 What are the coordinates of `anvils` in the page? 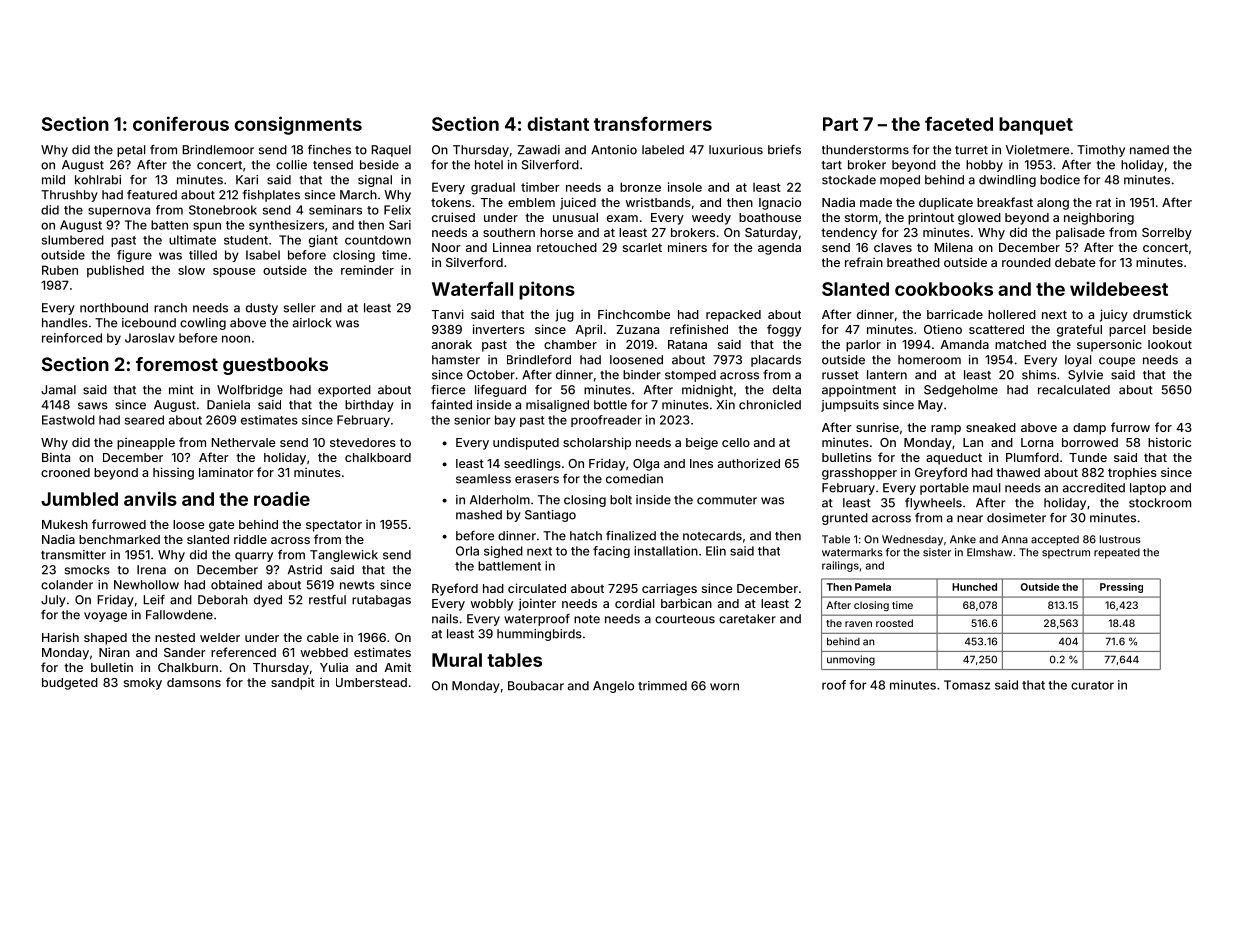 It's located at (150, 498).
